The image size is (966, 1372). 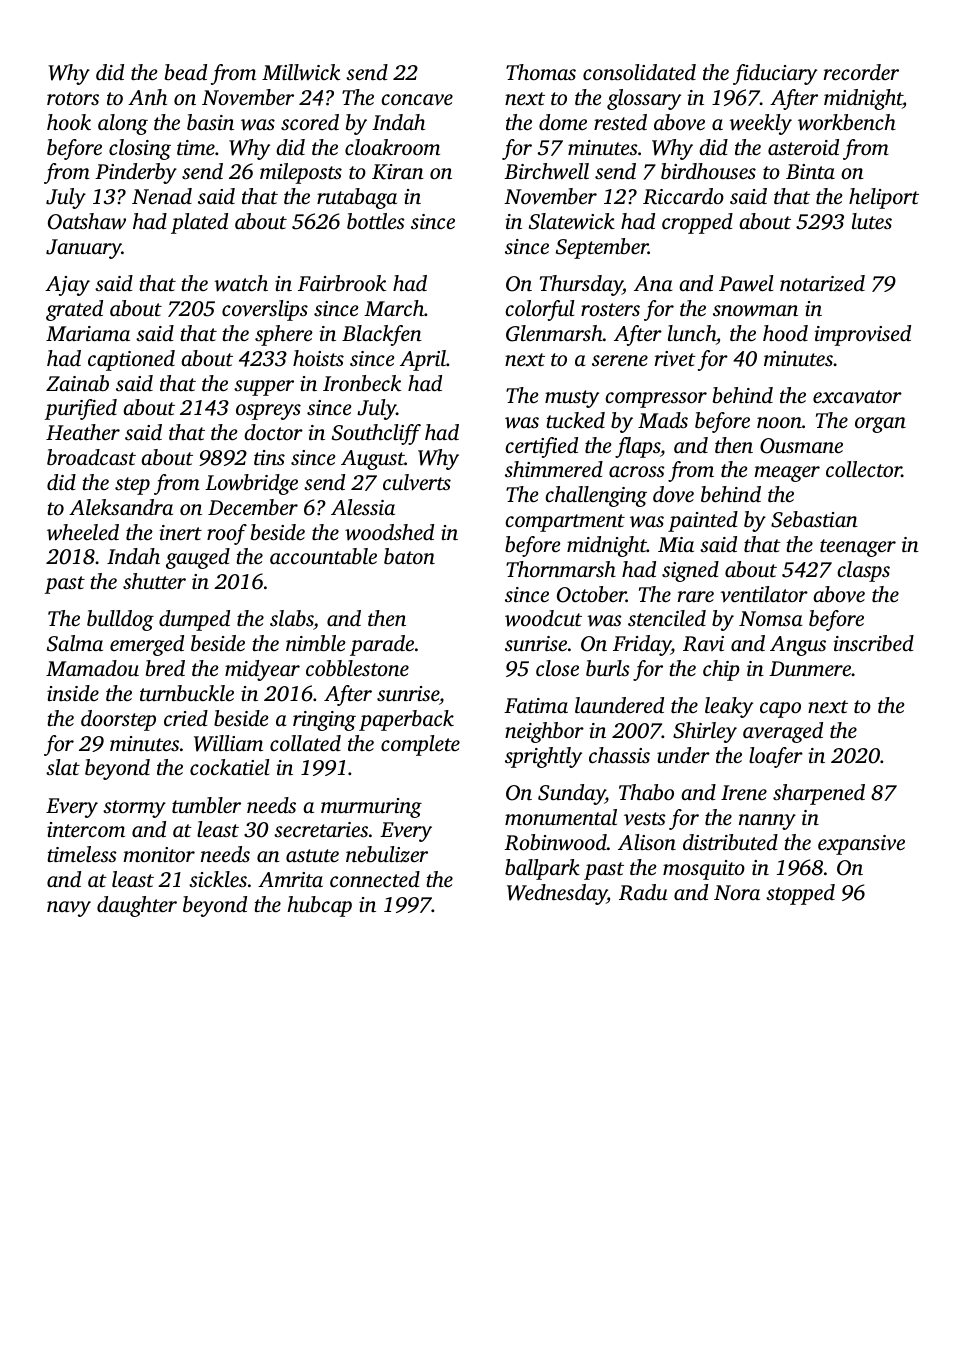 What do you see at coordinates (417, 482) in the screenshot?
I see `culverts` at bounding box center [417, 482].
